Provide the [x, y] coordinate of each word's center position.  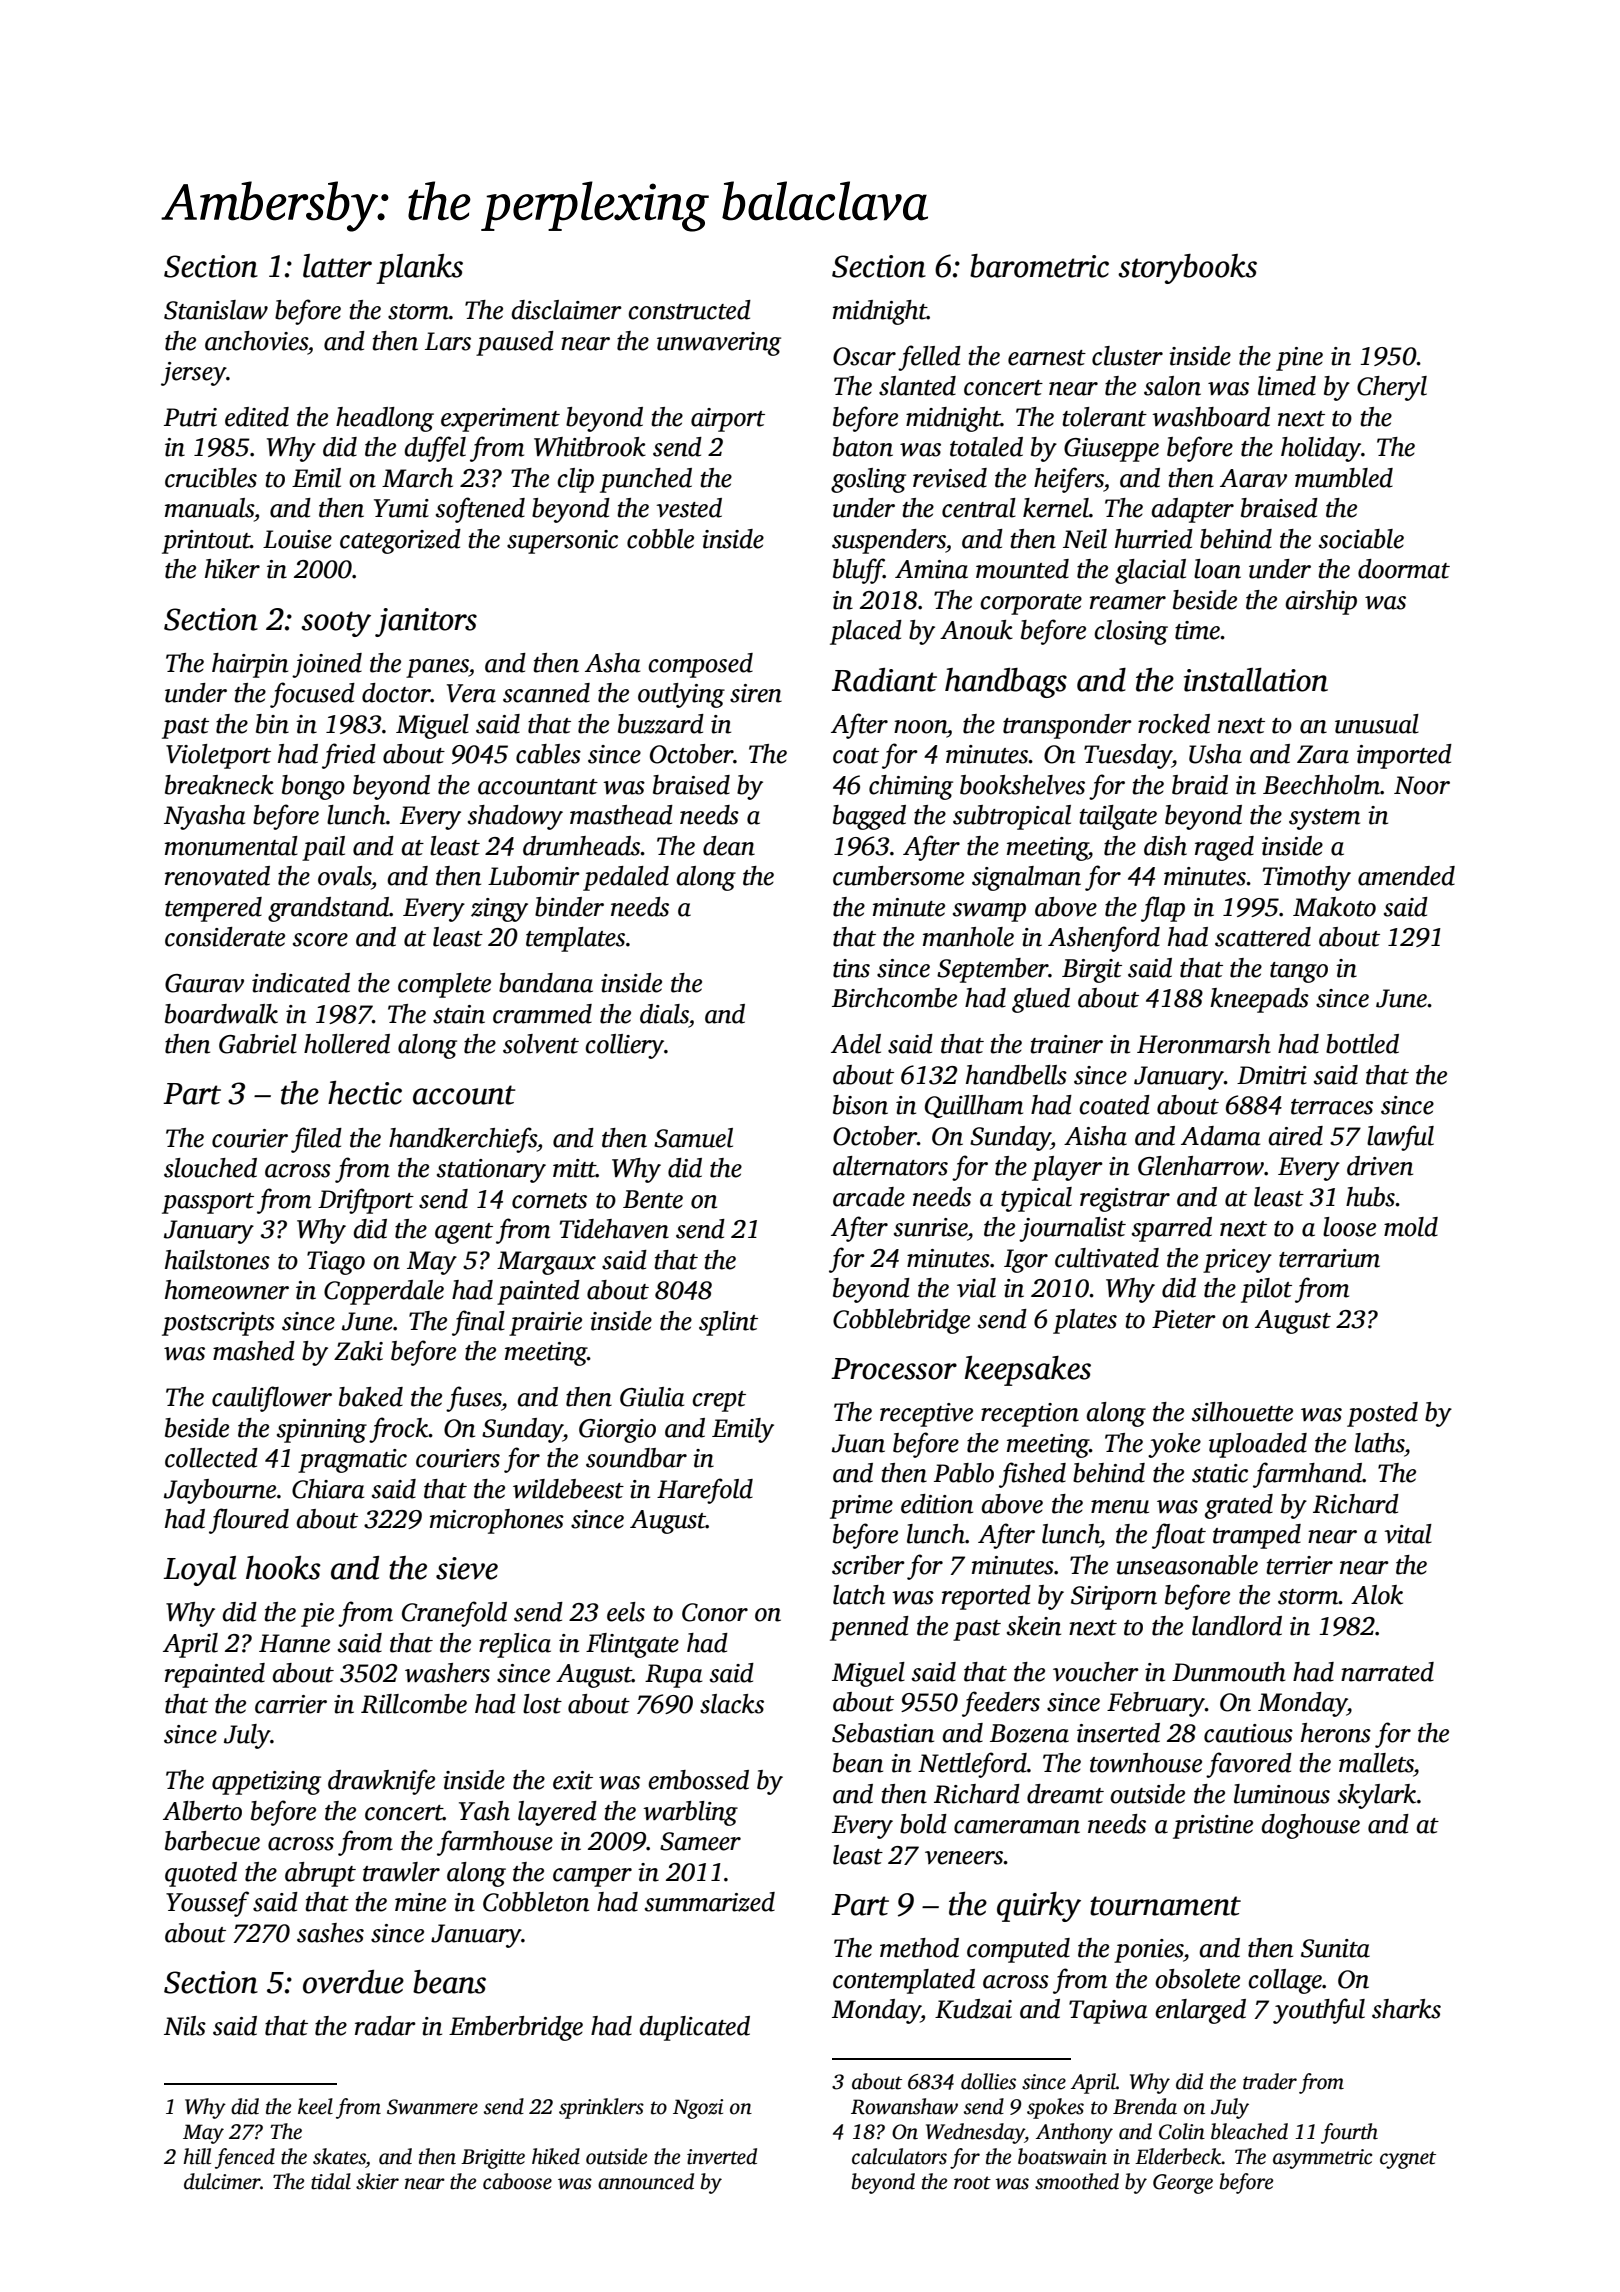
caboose [517, 2181]
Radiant [884, 680]
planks [419, 269]
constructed [689, 310]
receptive [926, 1415]
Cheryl [1392, 388]
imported [1404, 756]
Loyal [200, 1571]
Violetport [218, 756]
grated [1239, 1506]
